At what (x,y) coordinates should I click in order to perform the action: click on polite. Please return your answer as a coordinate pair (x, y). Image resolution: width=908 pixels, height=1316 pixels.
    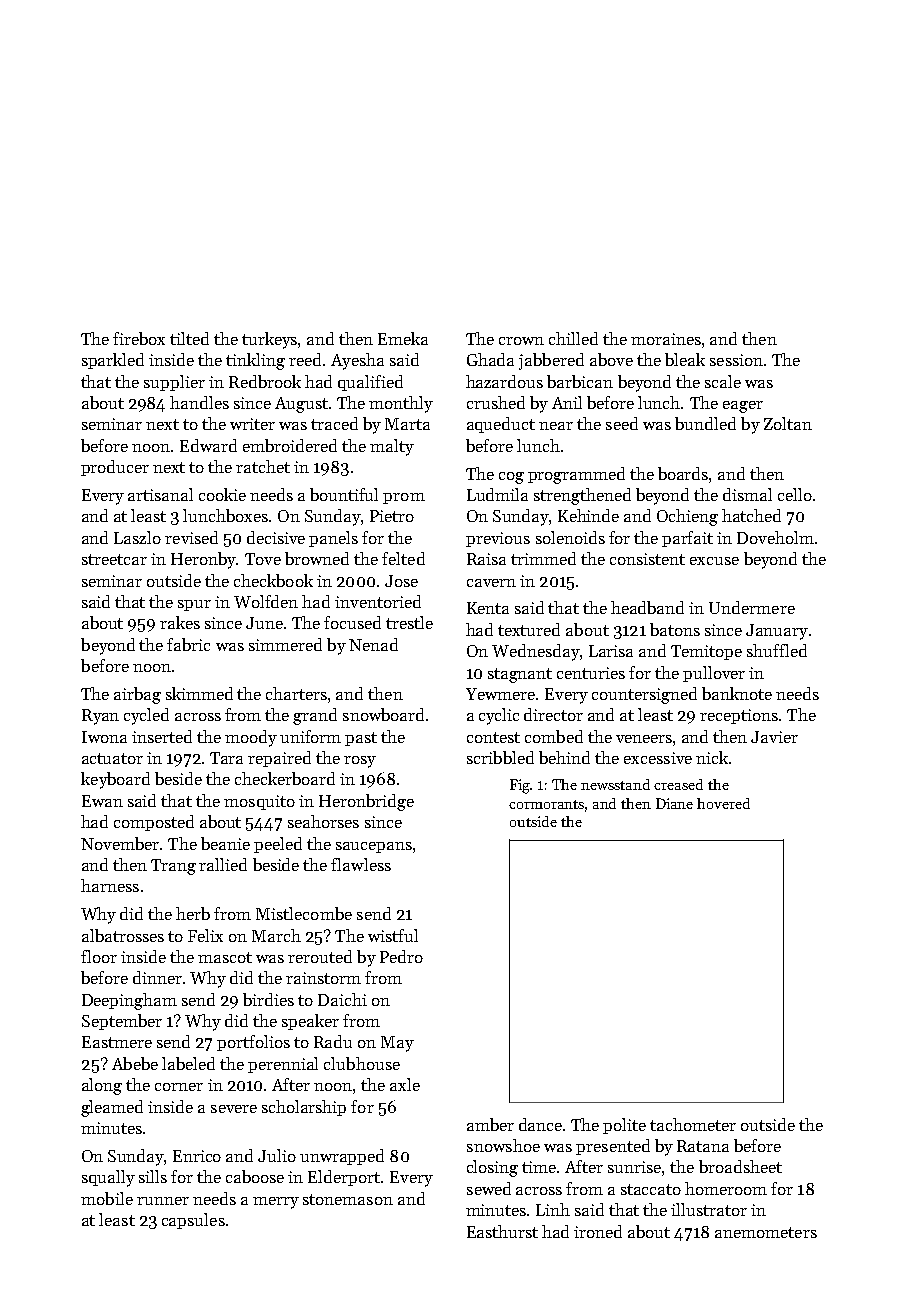
    Looking at the image, I should click on (624, 1126).
